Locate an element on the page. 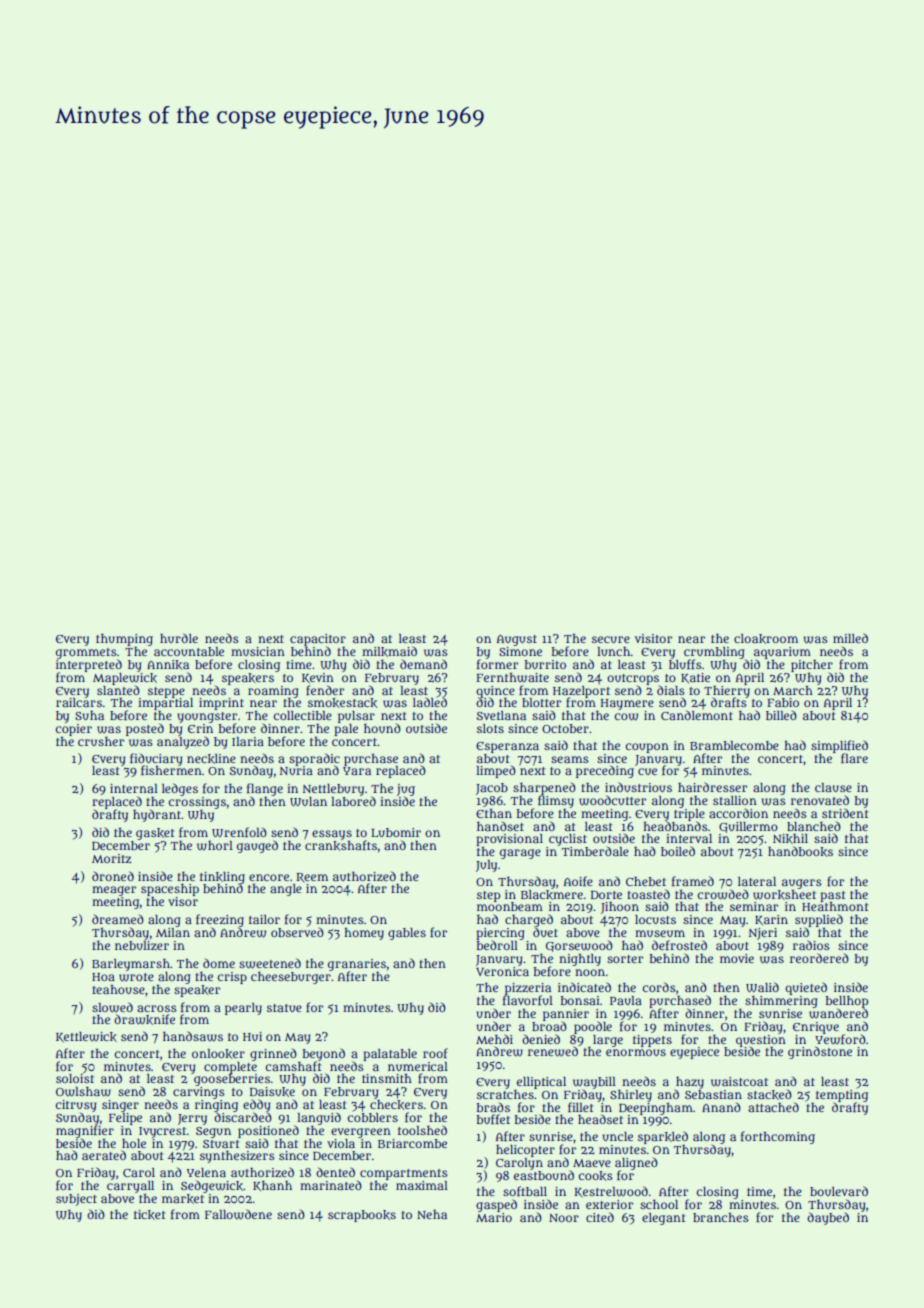 The height and width of the image is (1308, 924). Hazelport is located at coordinates (581, 692).
